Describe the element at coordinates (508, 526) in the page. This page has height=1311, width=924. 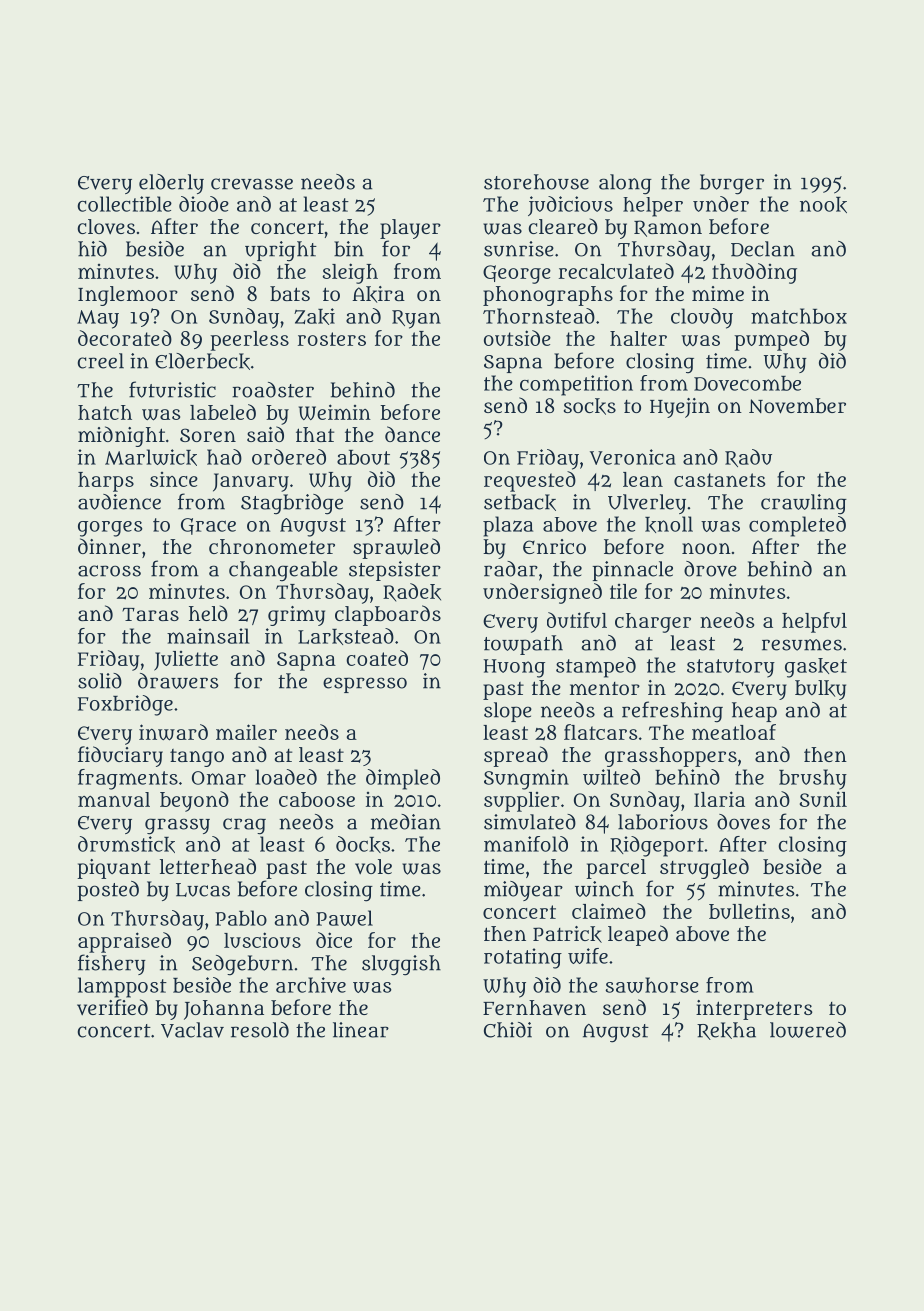
I see `plaza` at that location.
